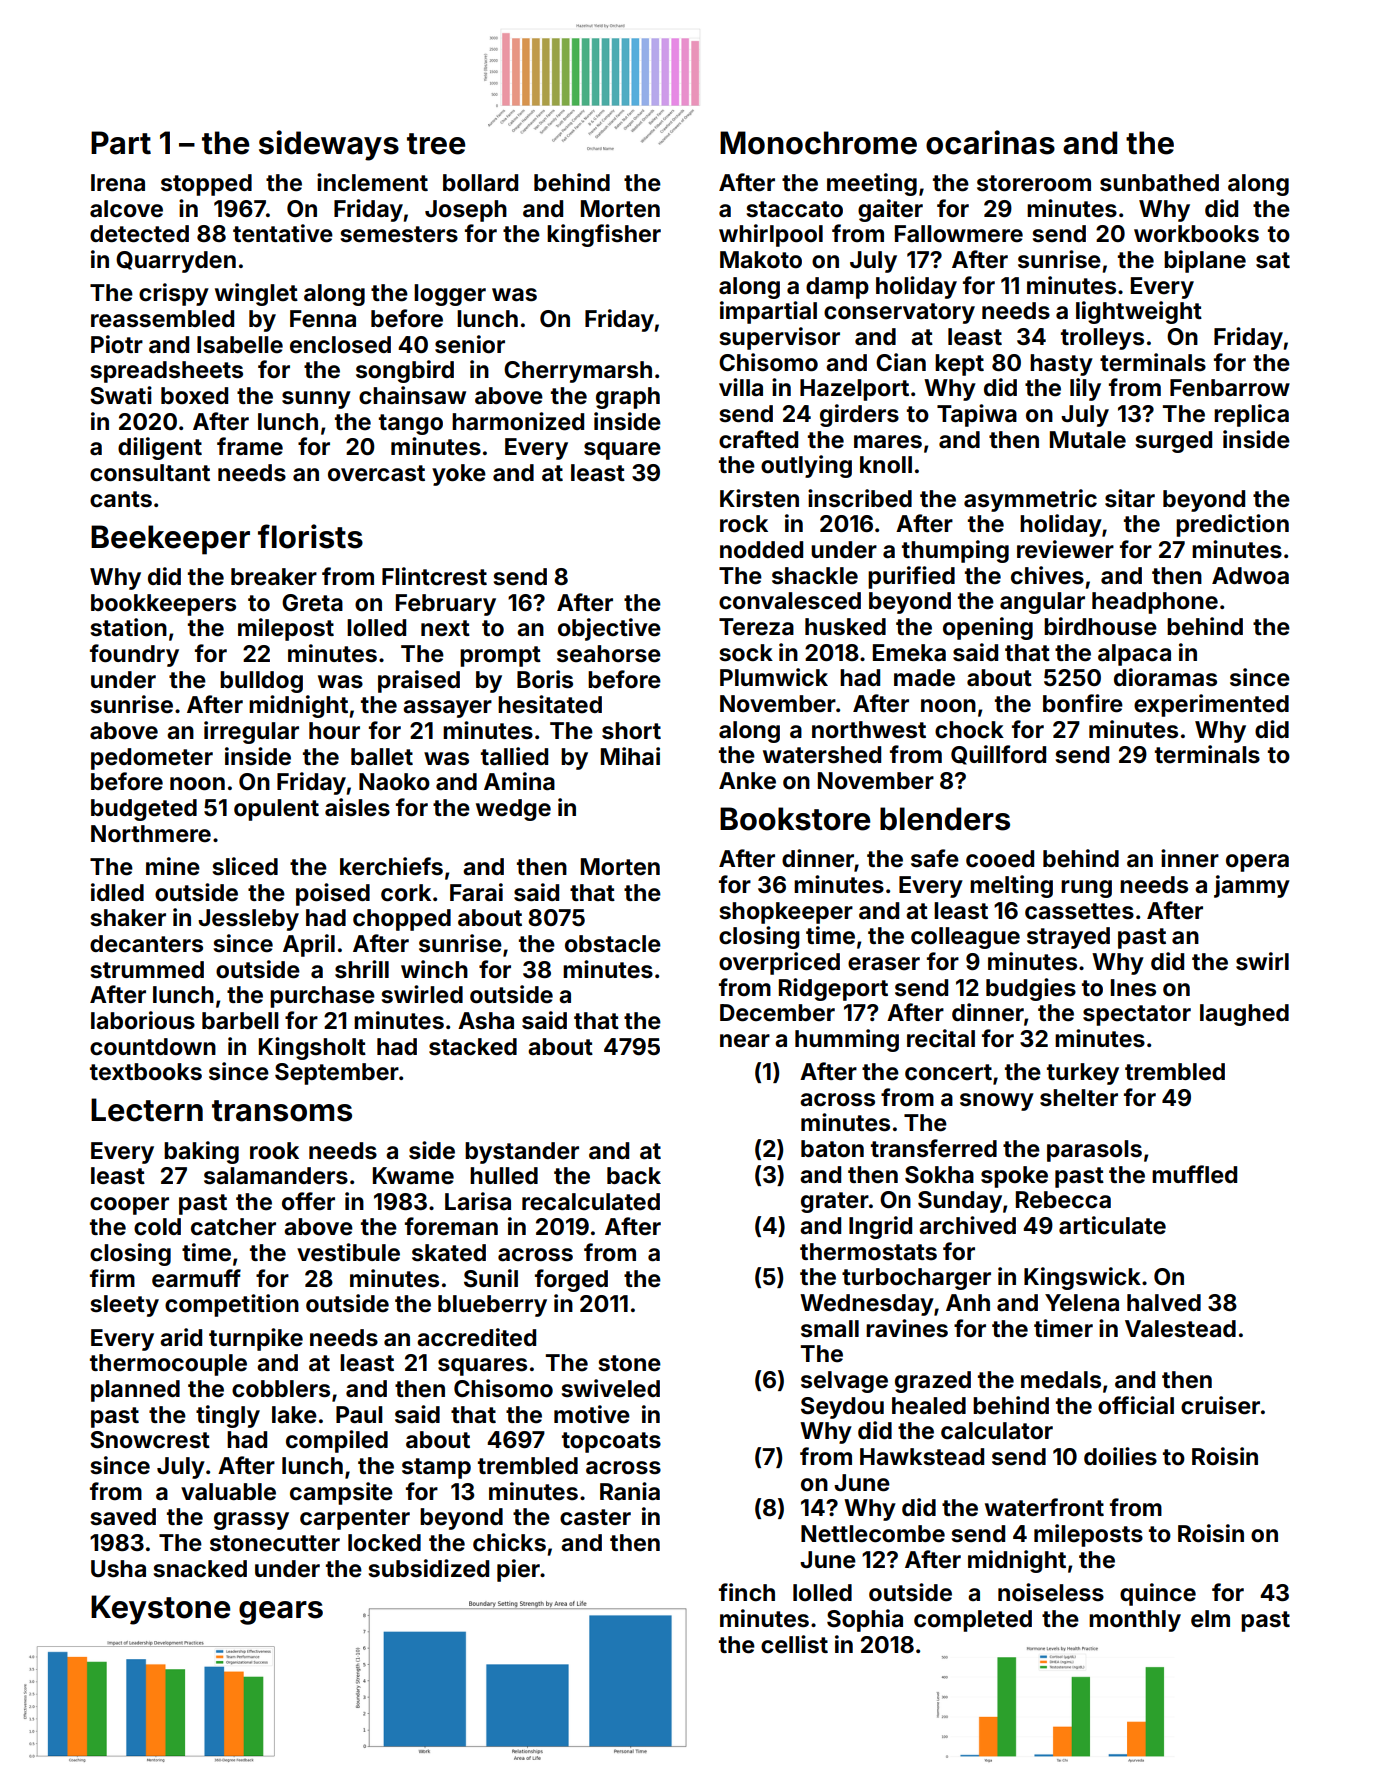 This document has width=1380, height=1786. What do you see at coordinates (466, 211) in the document?
I see `Joseph` at bounding box center [466, 211].
